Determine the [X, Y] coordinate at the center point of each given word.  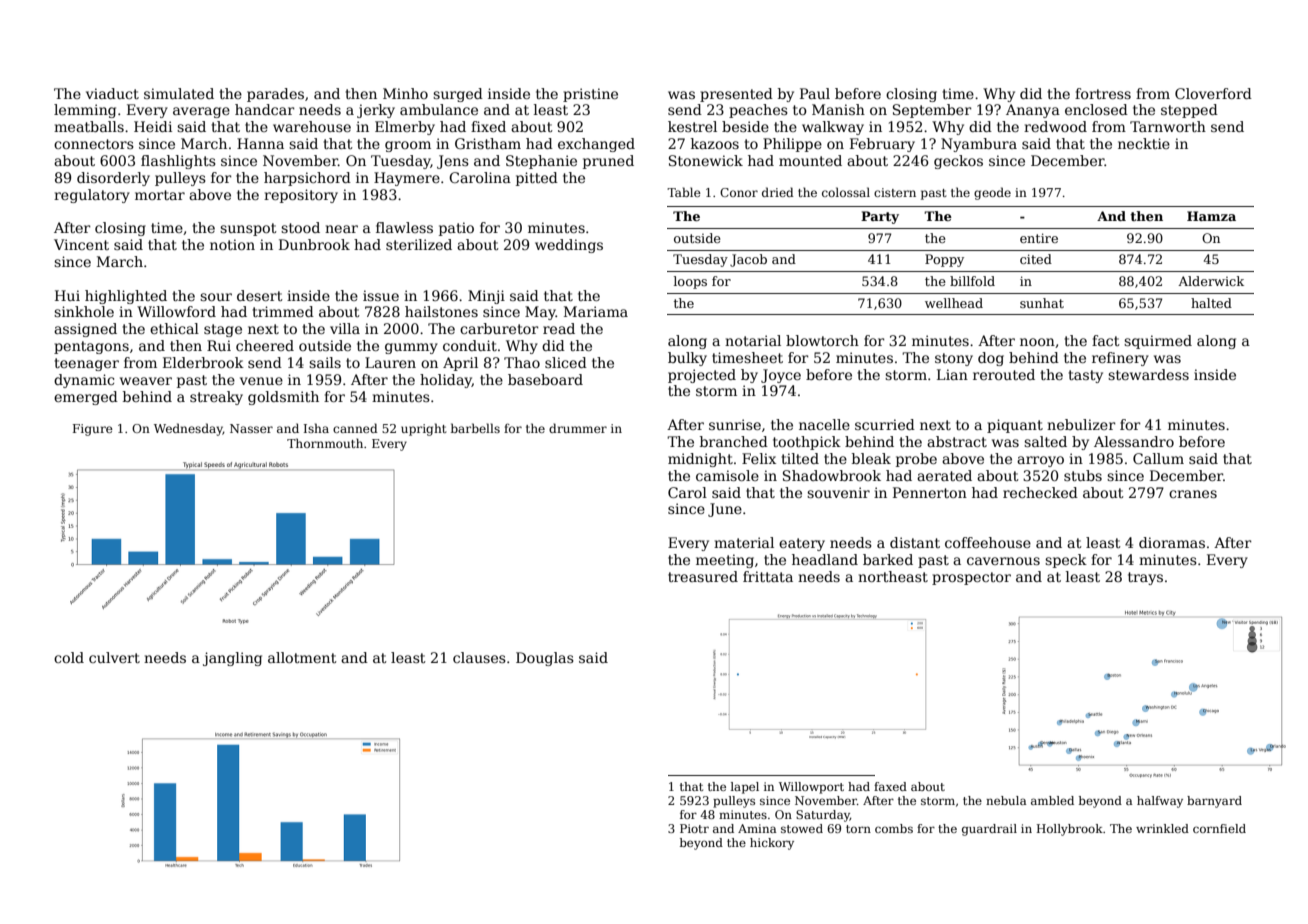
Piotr [694, 828]
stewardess [1148, 374]
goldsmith [283, 398]
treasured [703, 576]
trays [1145, 578]
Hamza [1211, 216]
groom [408, 146]
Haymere [407, 179]
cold [69, 657]
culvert [114, 657]
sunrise [735, 424]
